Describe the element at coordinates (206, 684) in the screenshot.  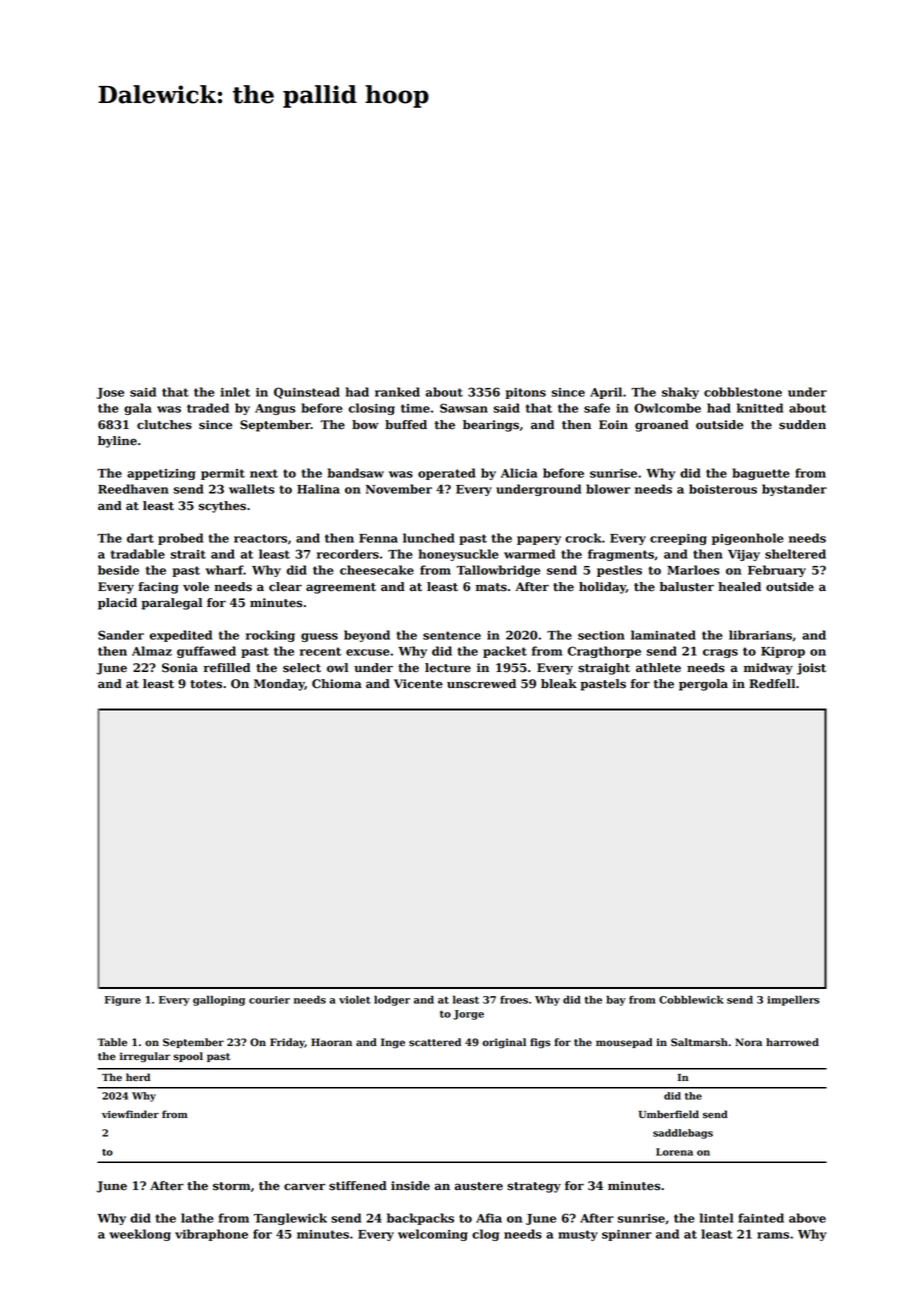
I see `totes` at that location.
